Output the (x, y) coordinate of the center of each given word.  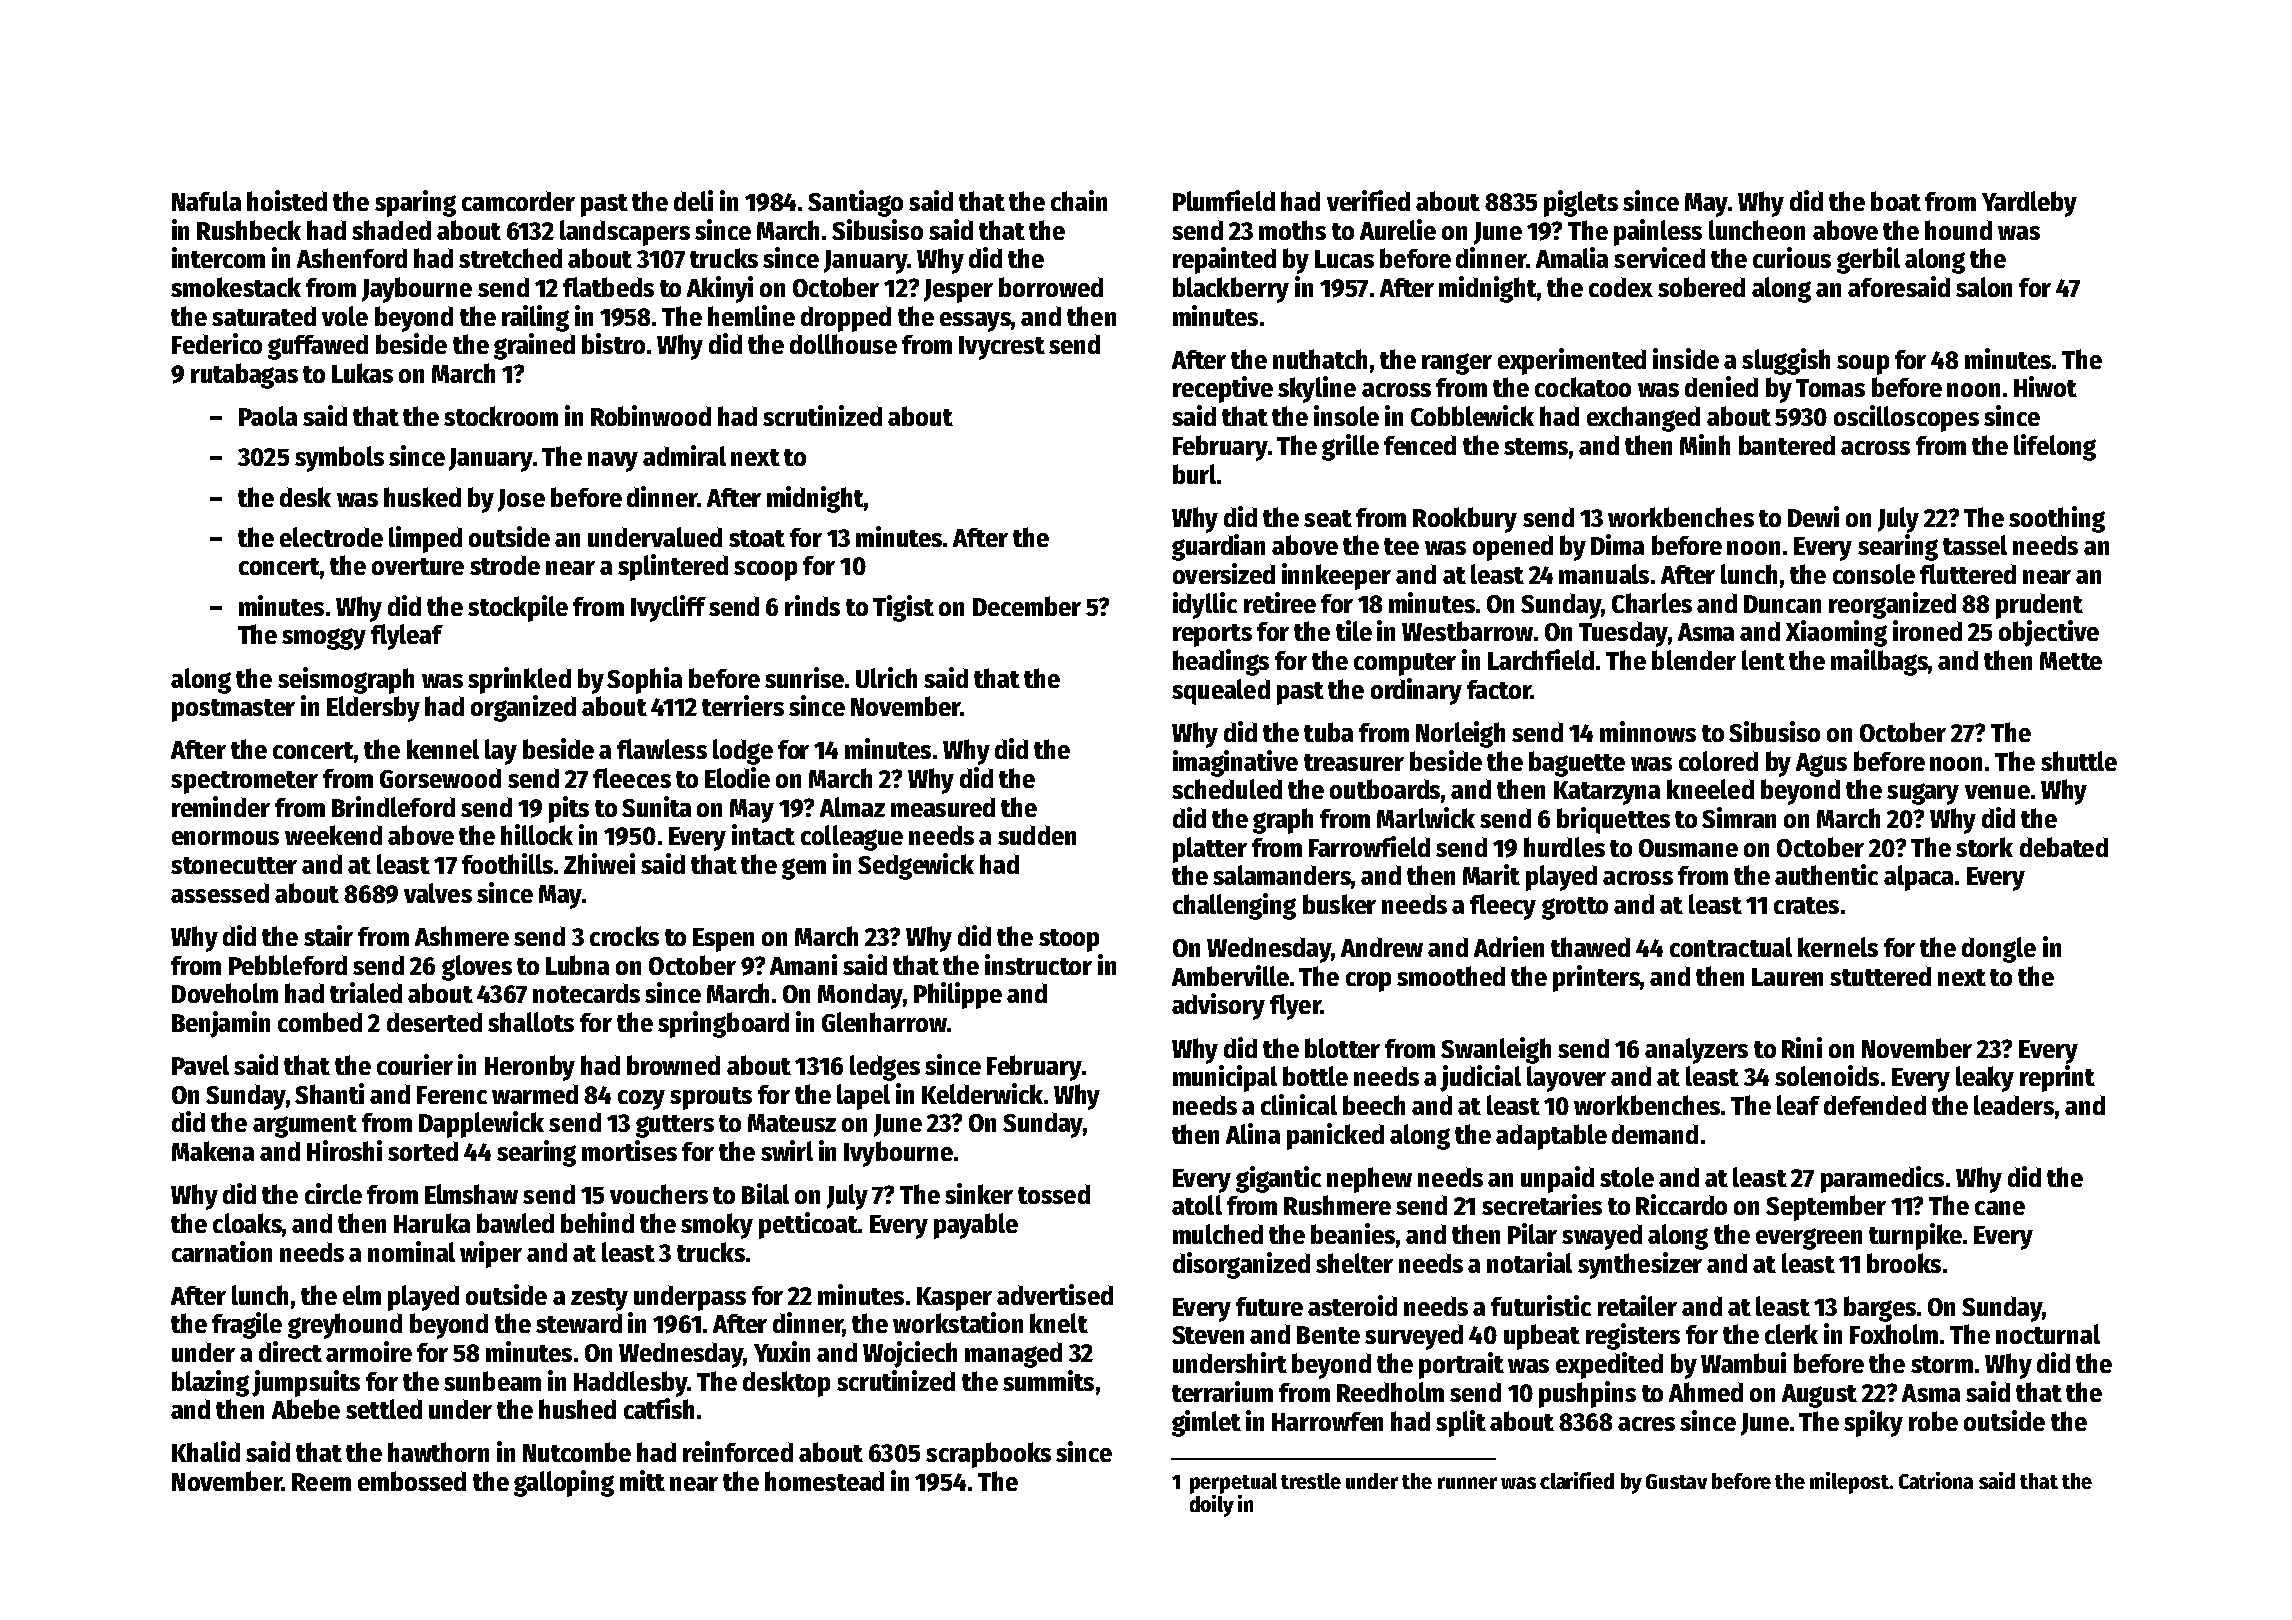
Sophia (644, 680)
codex (1621, 287)
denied (1721, 386)
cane (2000, 1208)
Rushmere (1337, 1205)
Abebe (306, 1409)
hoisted (287, 200)
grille (1350, 447)
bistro (613, 343)
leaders (2014, 1105)
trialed (366, 992)
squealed (1221, 692)
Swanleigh (1496, 1050)
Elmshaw (471, 1194)
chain (1079, 200)
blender (1694, 660)
